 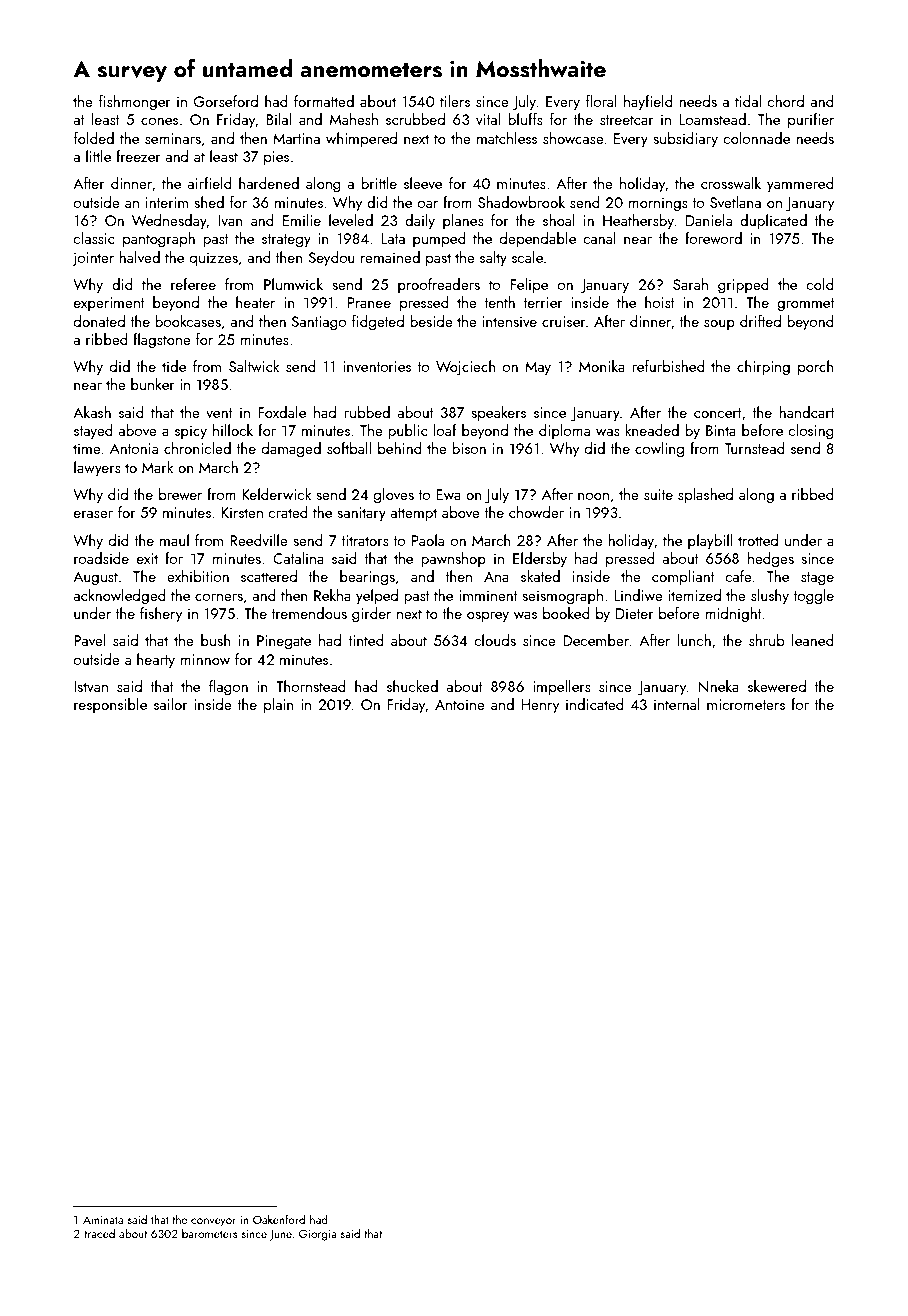 What do you see at coordinates (309, 613) in the screenshot?
I see `tremendous` at bounding box center [309, 613].
